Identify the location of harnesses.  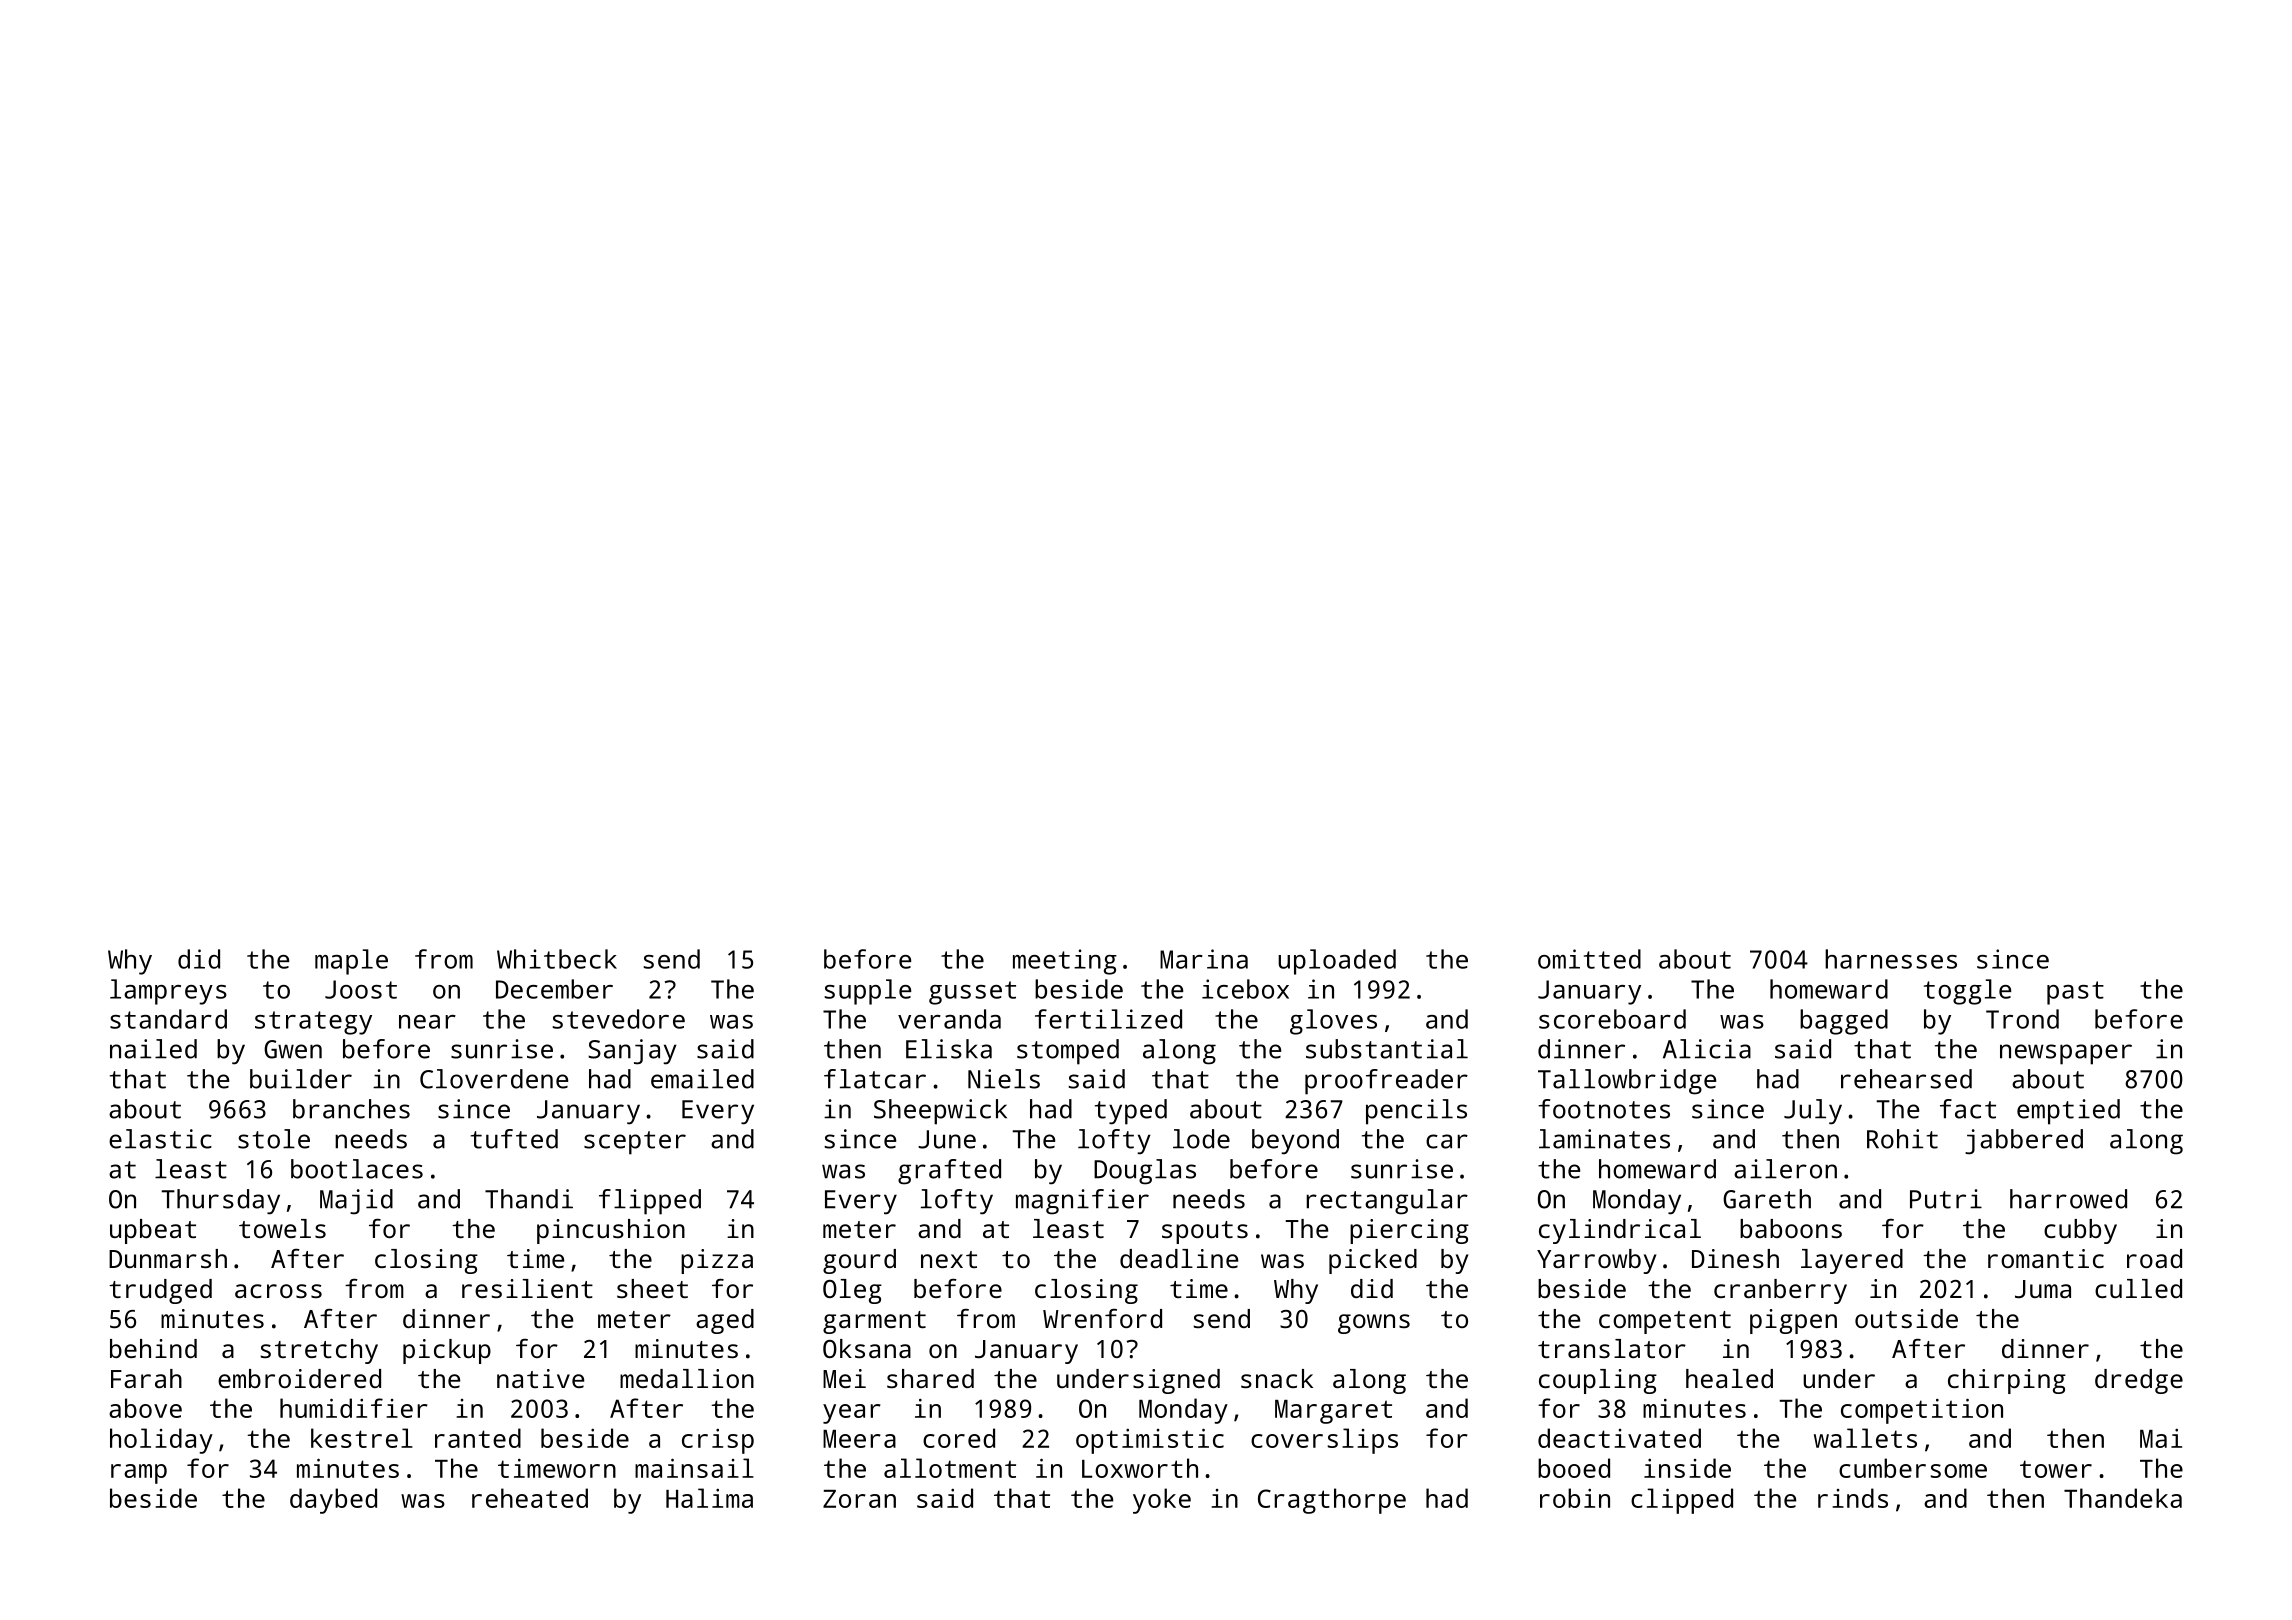
(1891, 959).
